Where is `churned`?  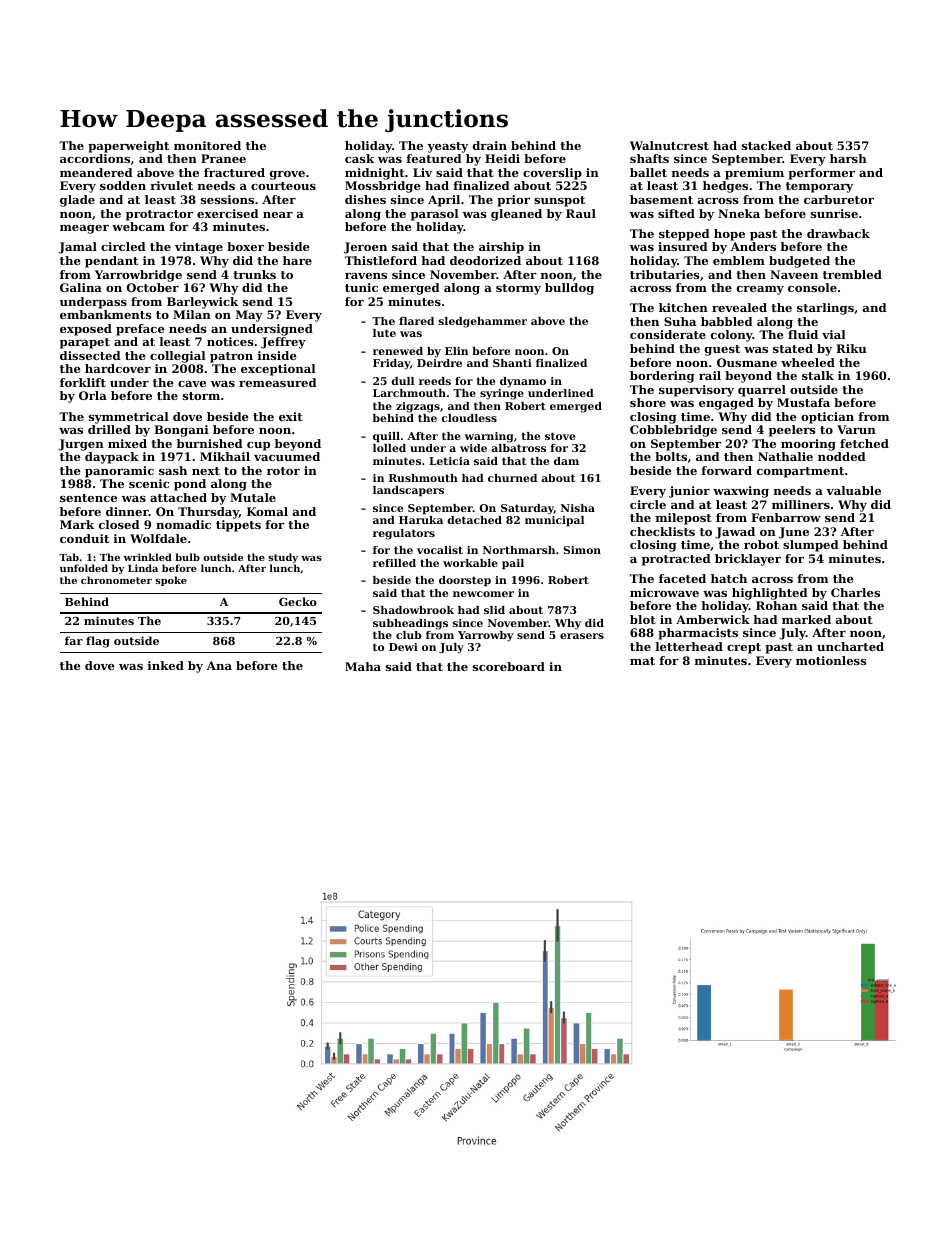
churned is located at coordinates (512, 478).
